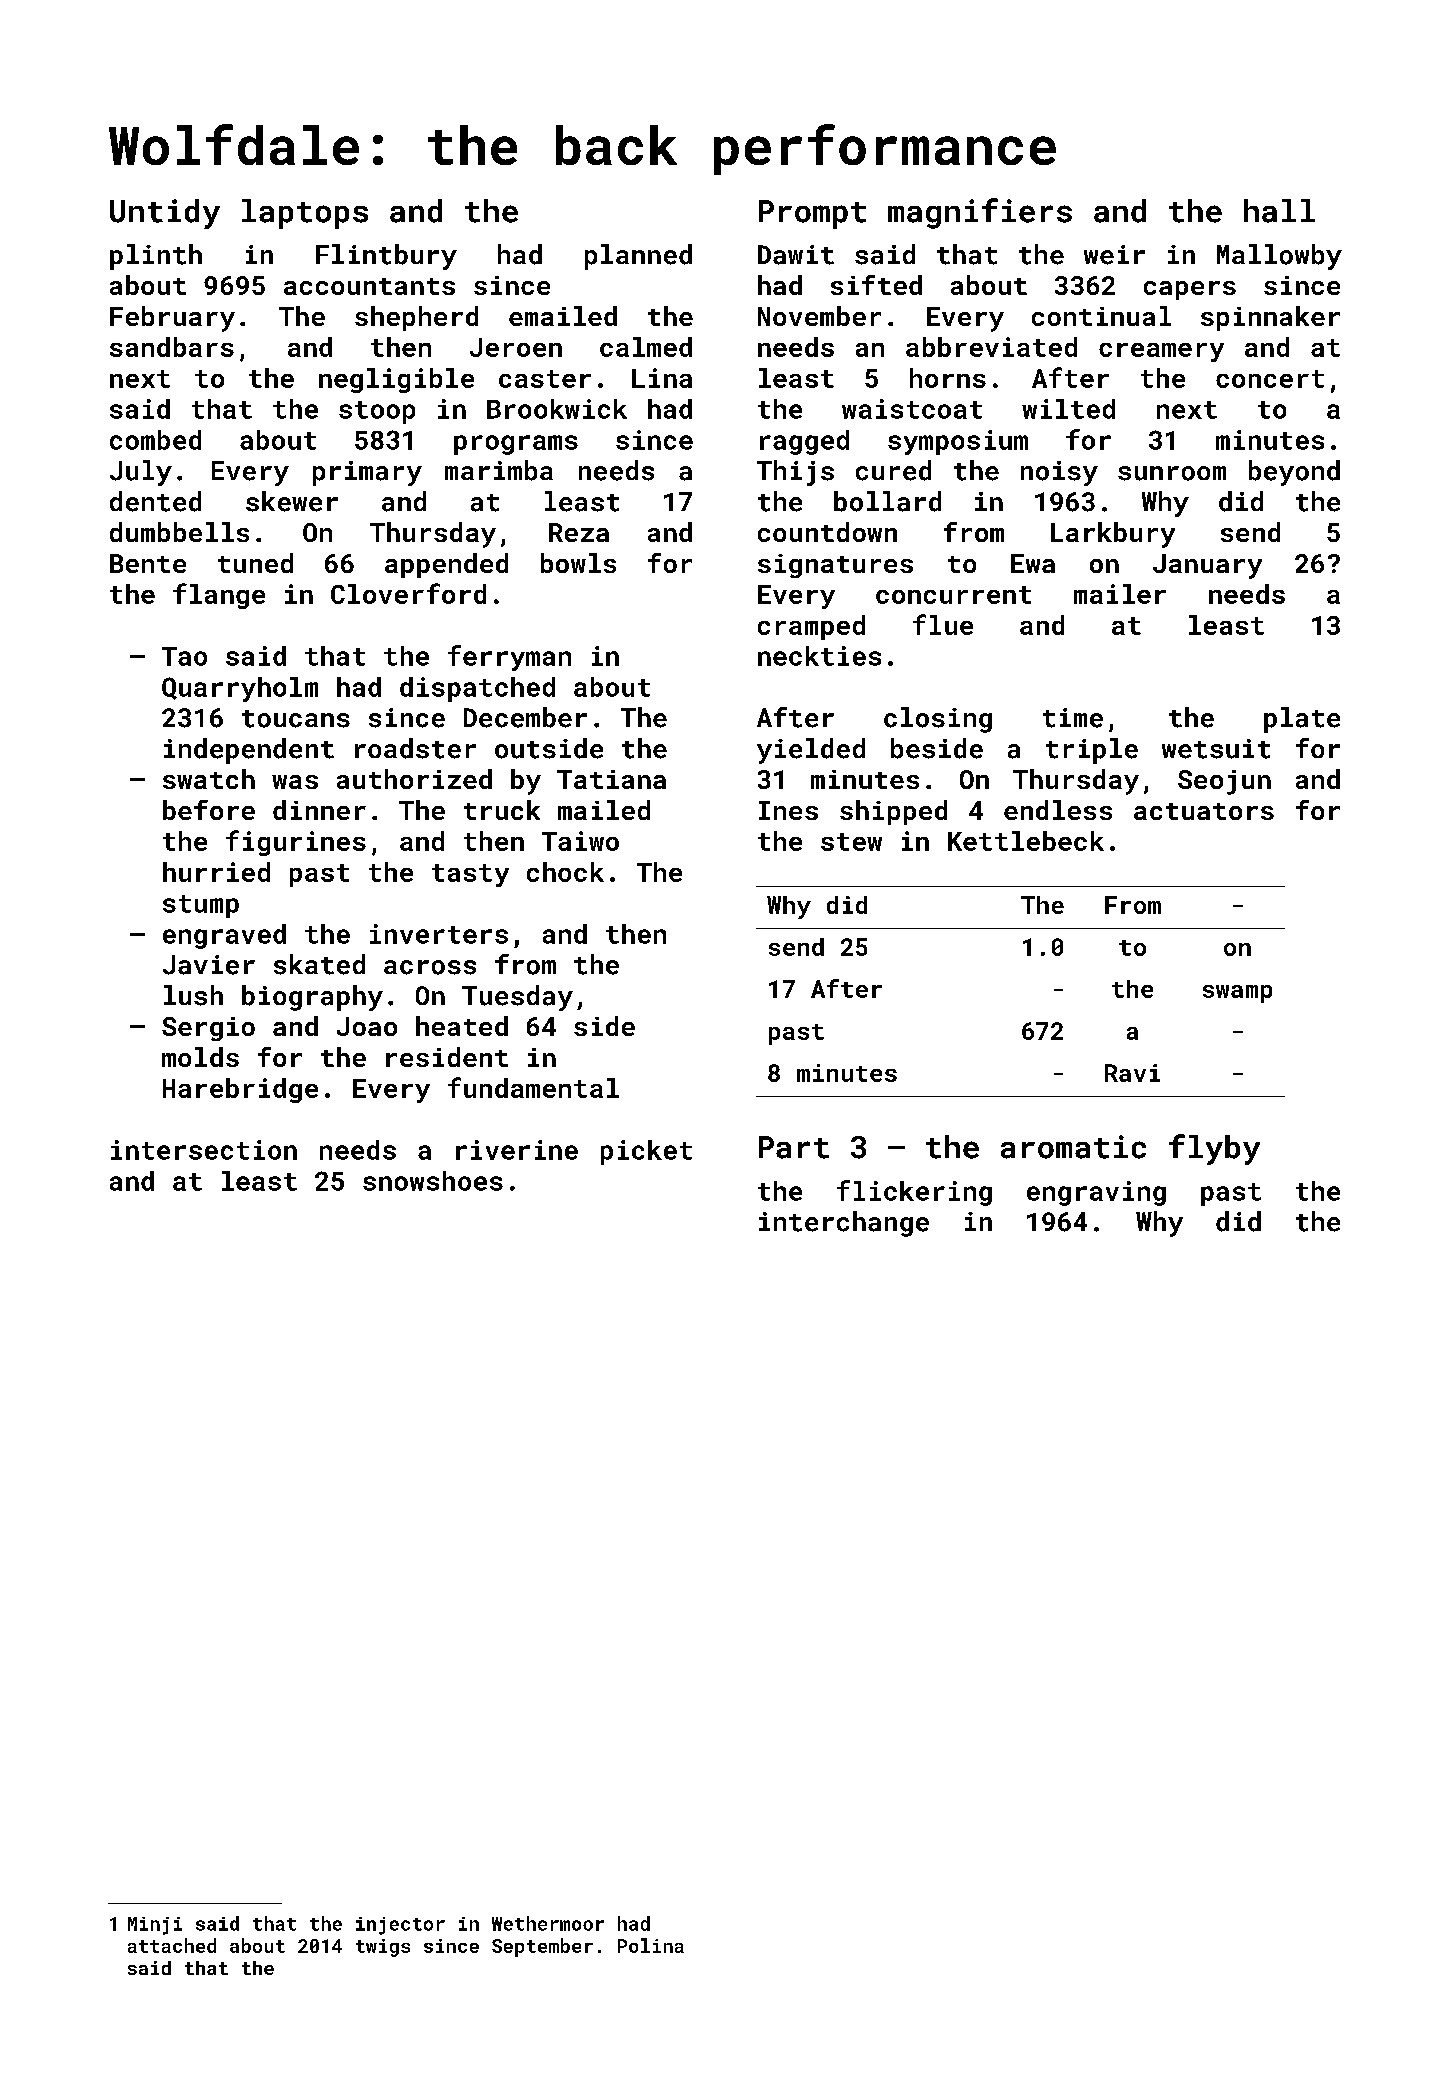 The image size is (1450, 2100). What do you see at coordinates (172, 347) in the document?
I see `sandbars` at bounding box center [172, 347].
